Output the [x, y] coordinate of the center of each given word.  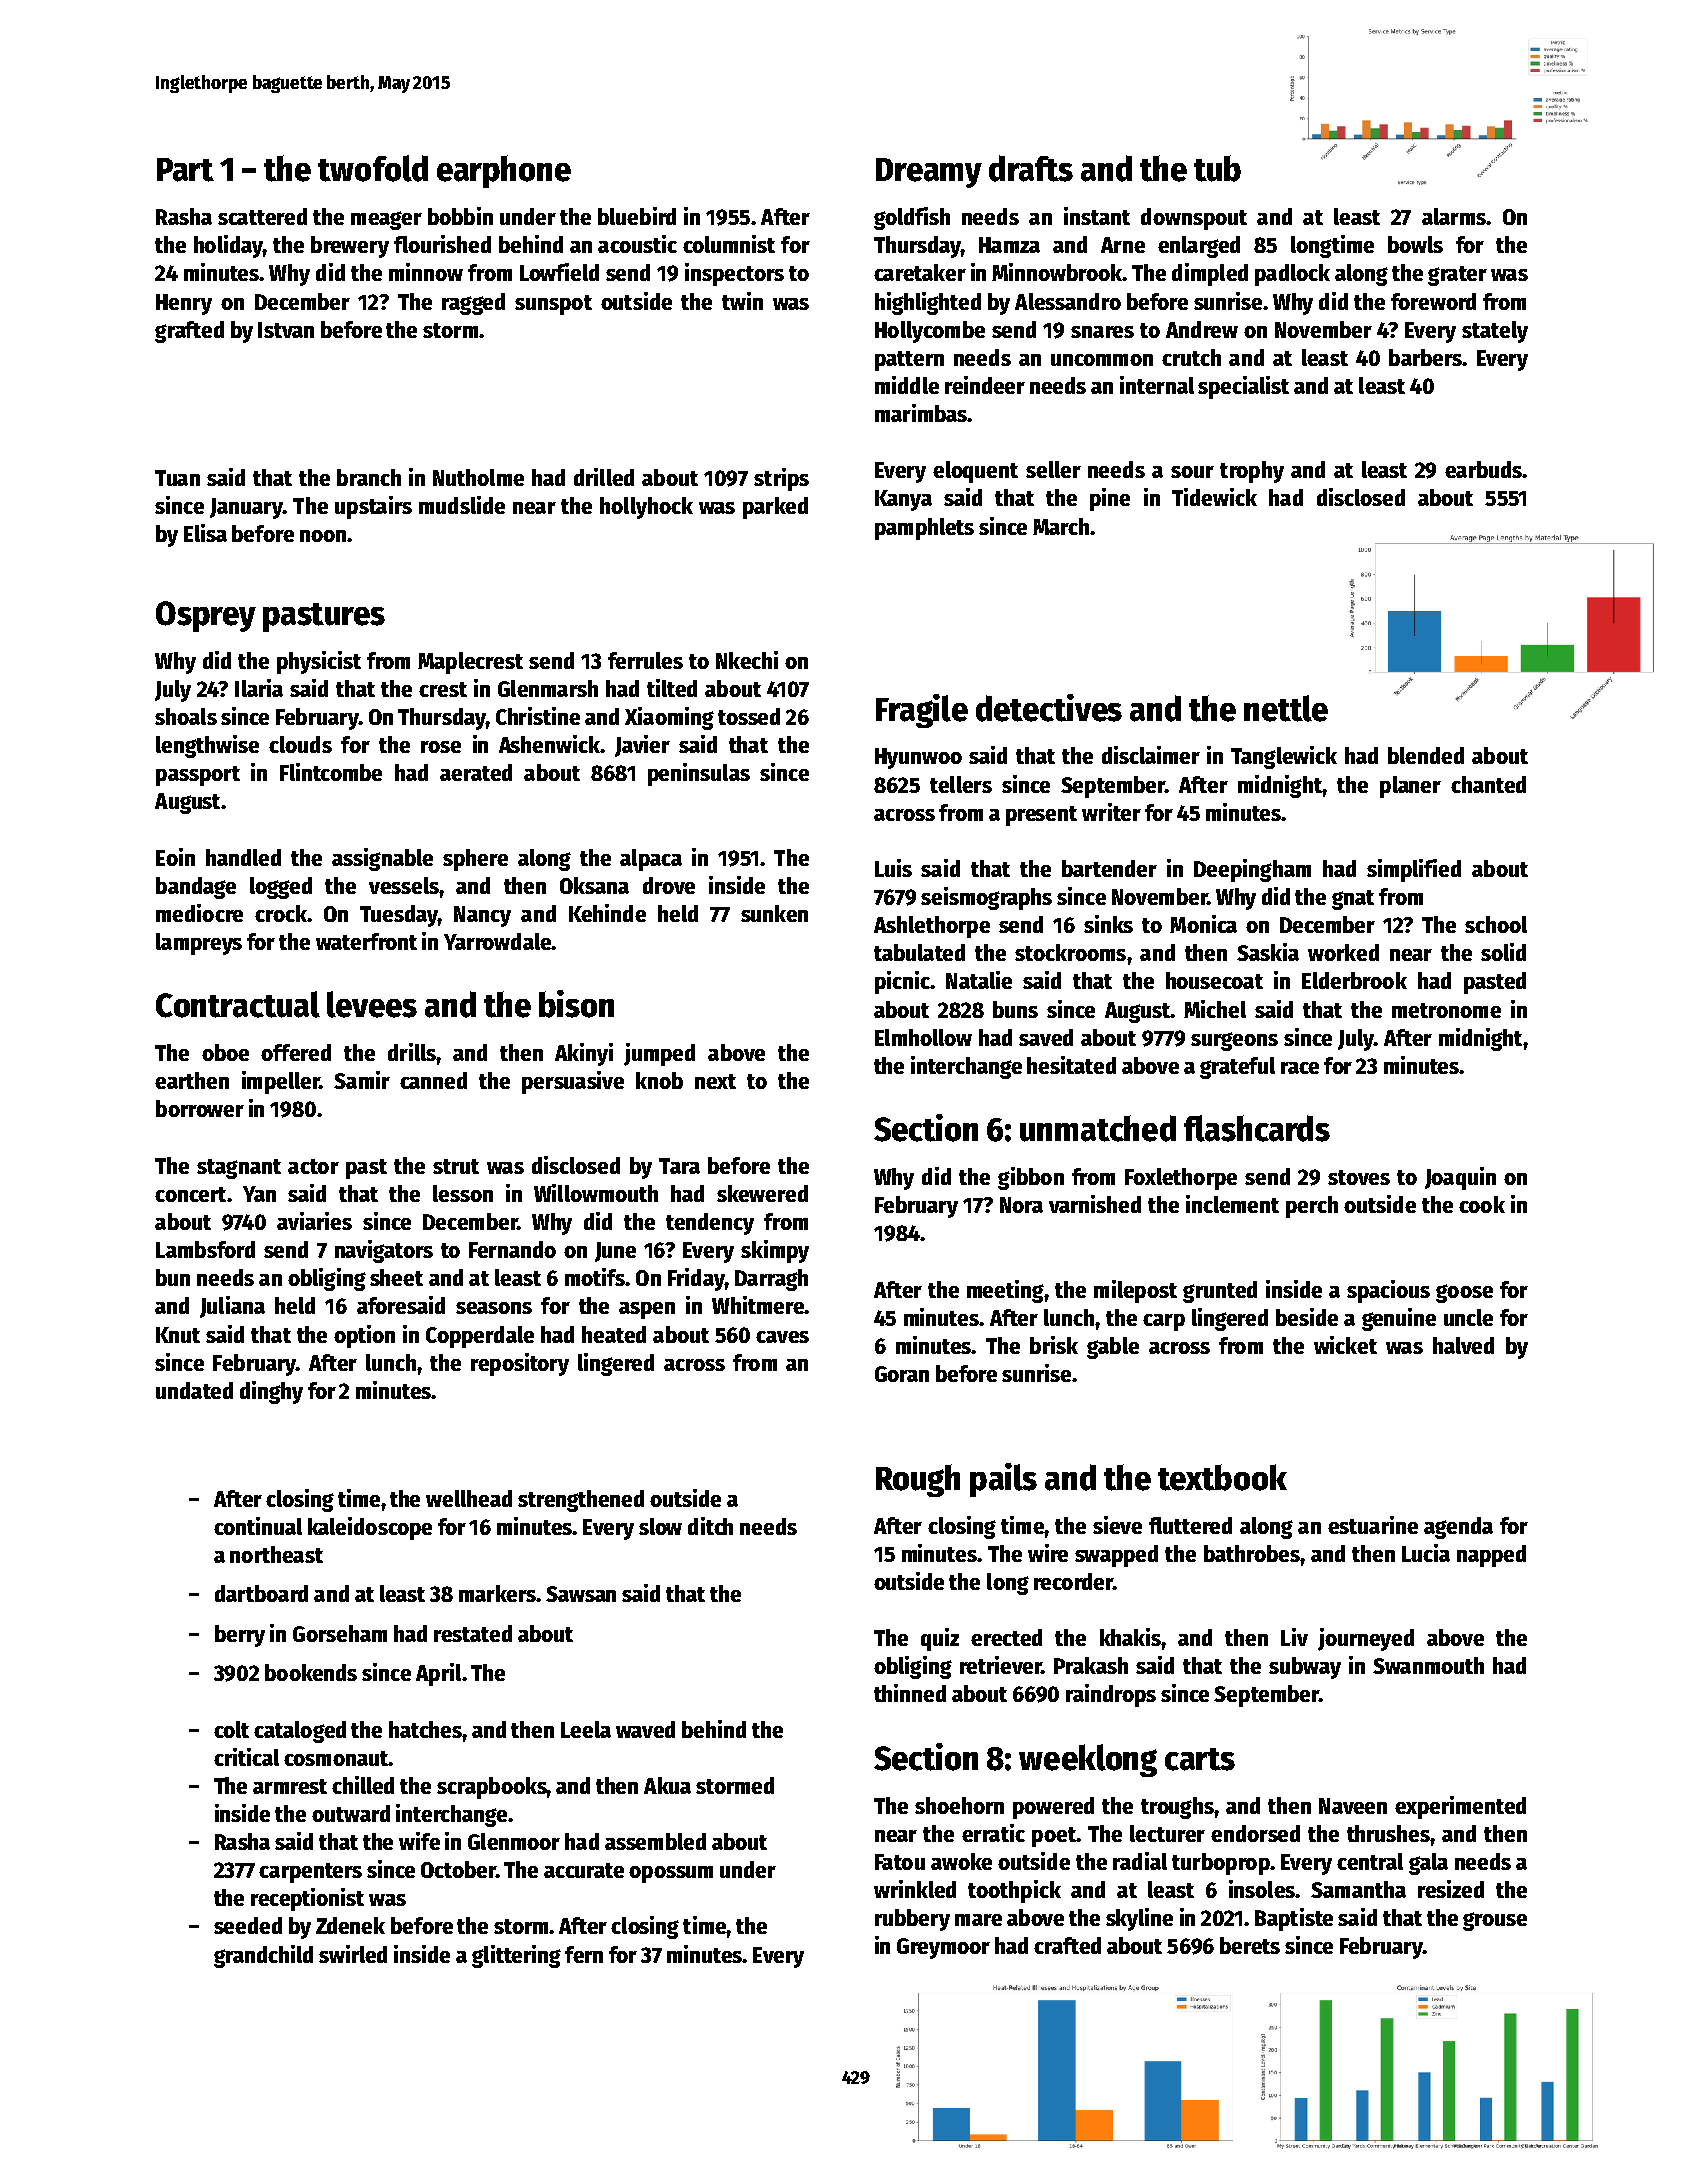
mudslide [462, 505]
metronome [1446, 1010]
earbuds [1484, 469]
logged [281, 888]
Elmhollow [923, 1037]
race [1300, 1068]
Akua [667, 1785]
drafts [1031, 168]
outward [351, 1813]
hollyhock [646, 508]
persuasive [573, 1082]
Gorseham [340, 1633]
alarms [1454, 216]
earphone [504, 171]
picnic [902, 982]
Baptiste [1294, 1919]
